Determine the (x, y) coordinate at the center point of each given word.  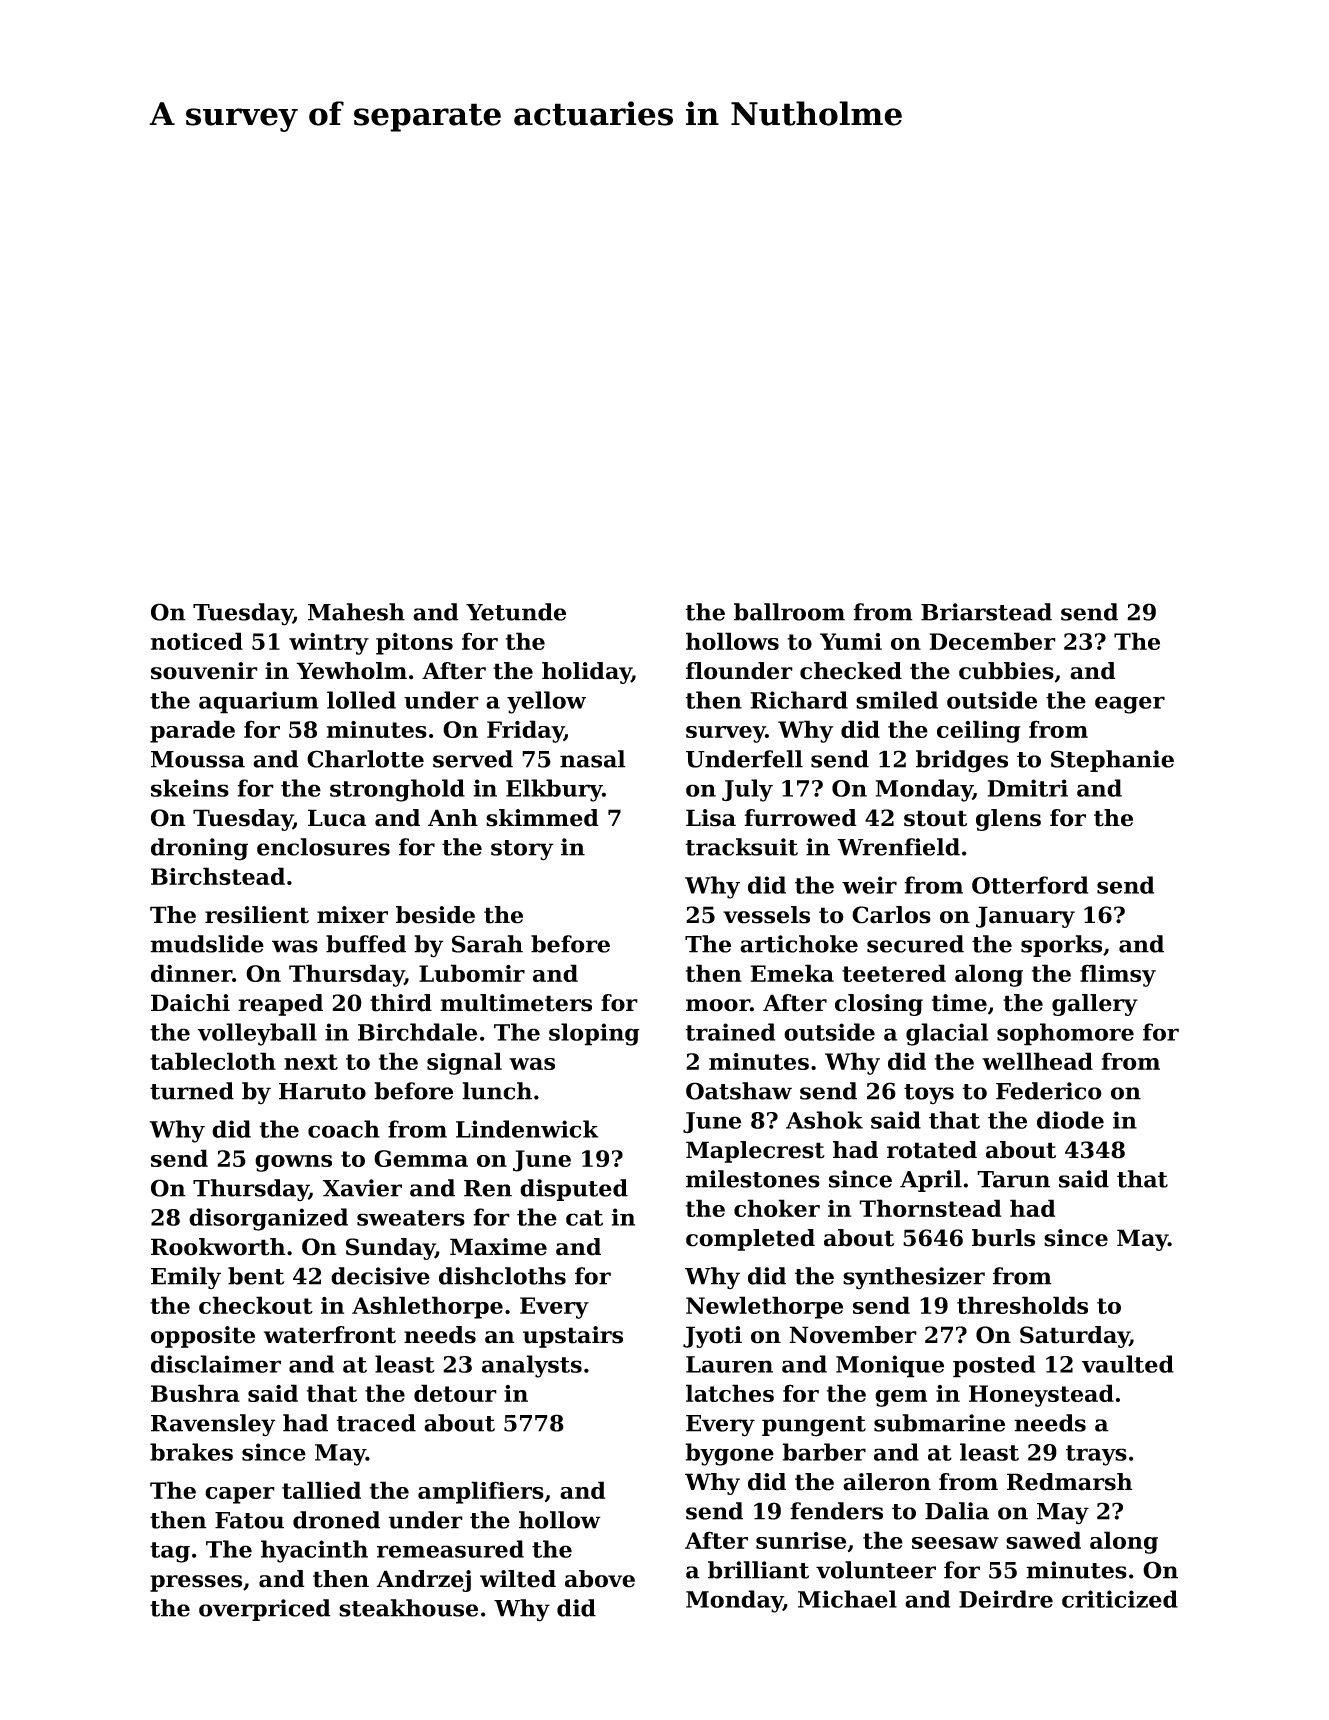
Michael (847, 1599)
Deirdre (1006, 1599)
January (1025, 917)
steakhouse (408, 1608)
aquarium (258, 702)
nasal (593, 759)
